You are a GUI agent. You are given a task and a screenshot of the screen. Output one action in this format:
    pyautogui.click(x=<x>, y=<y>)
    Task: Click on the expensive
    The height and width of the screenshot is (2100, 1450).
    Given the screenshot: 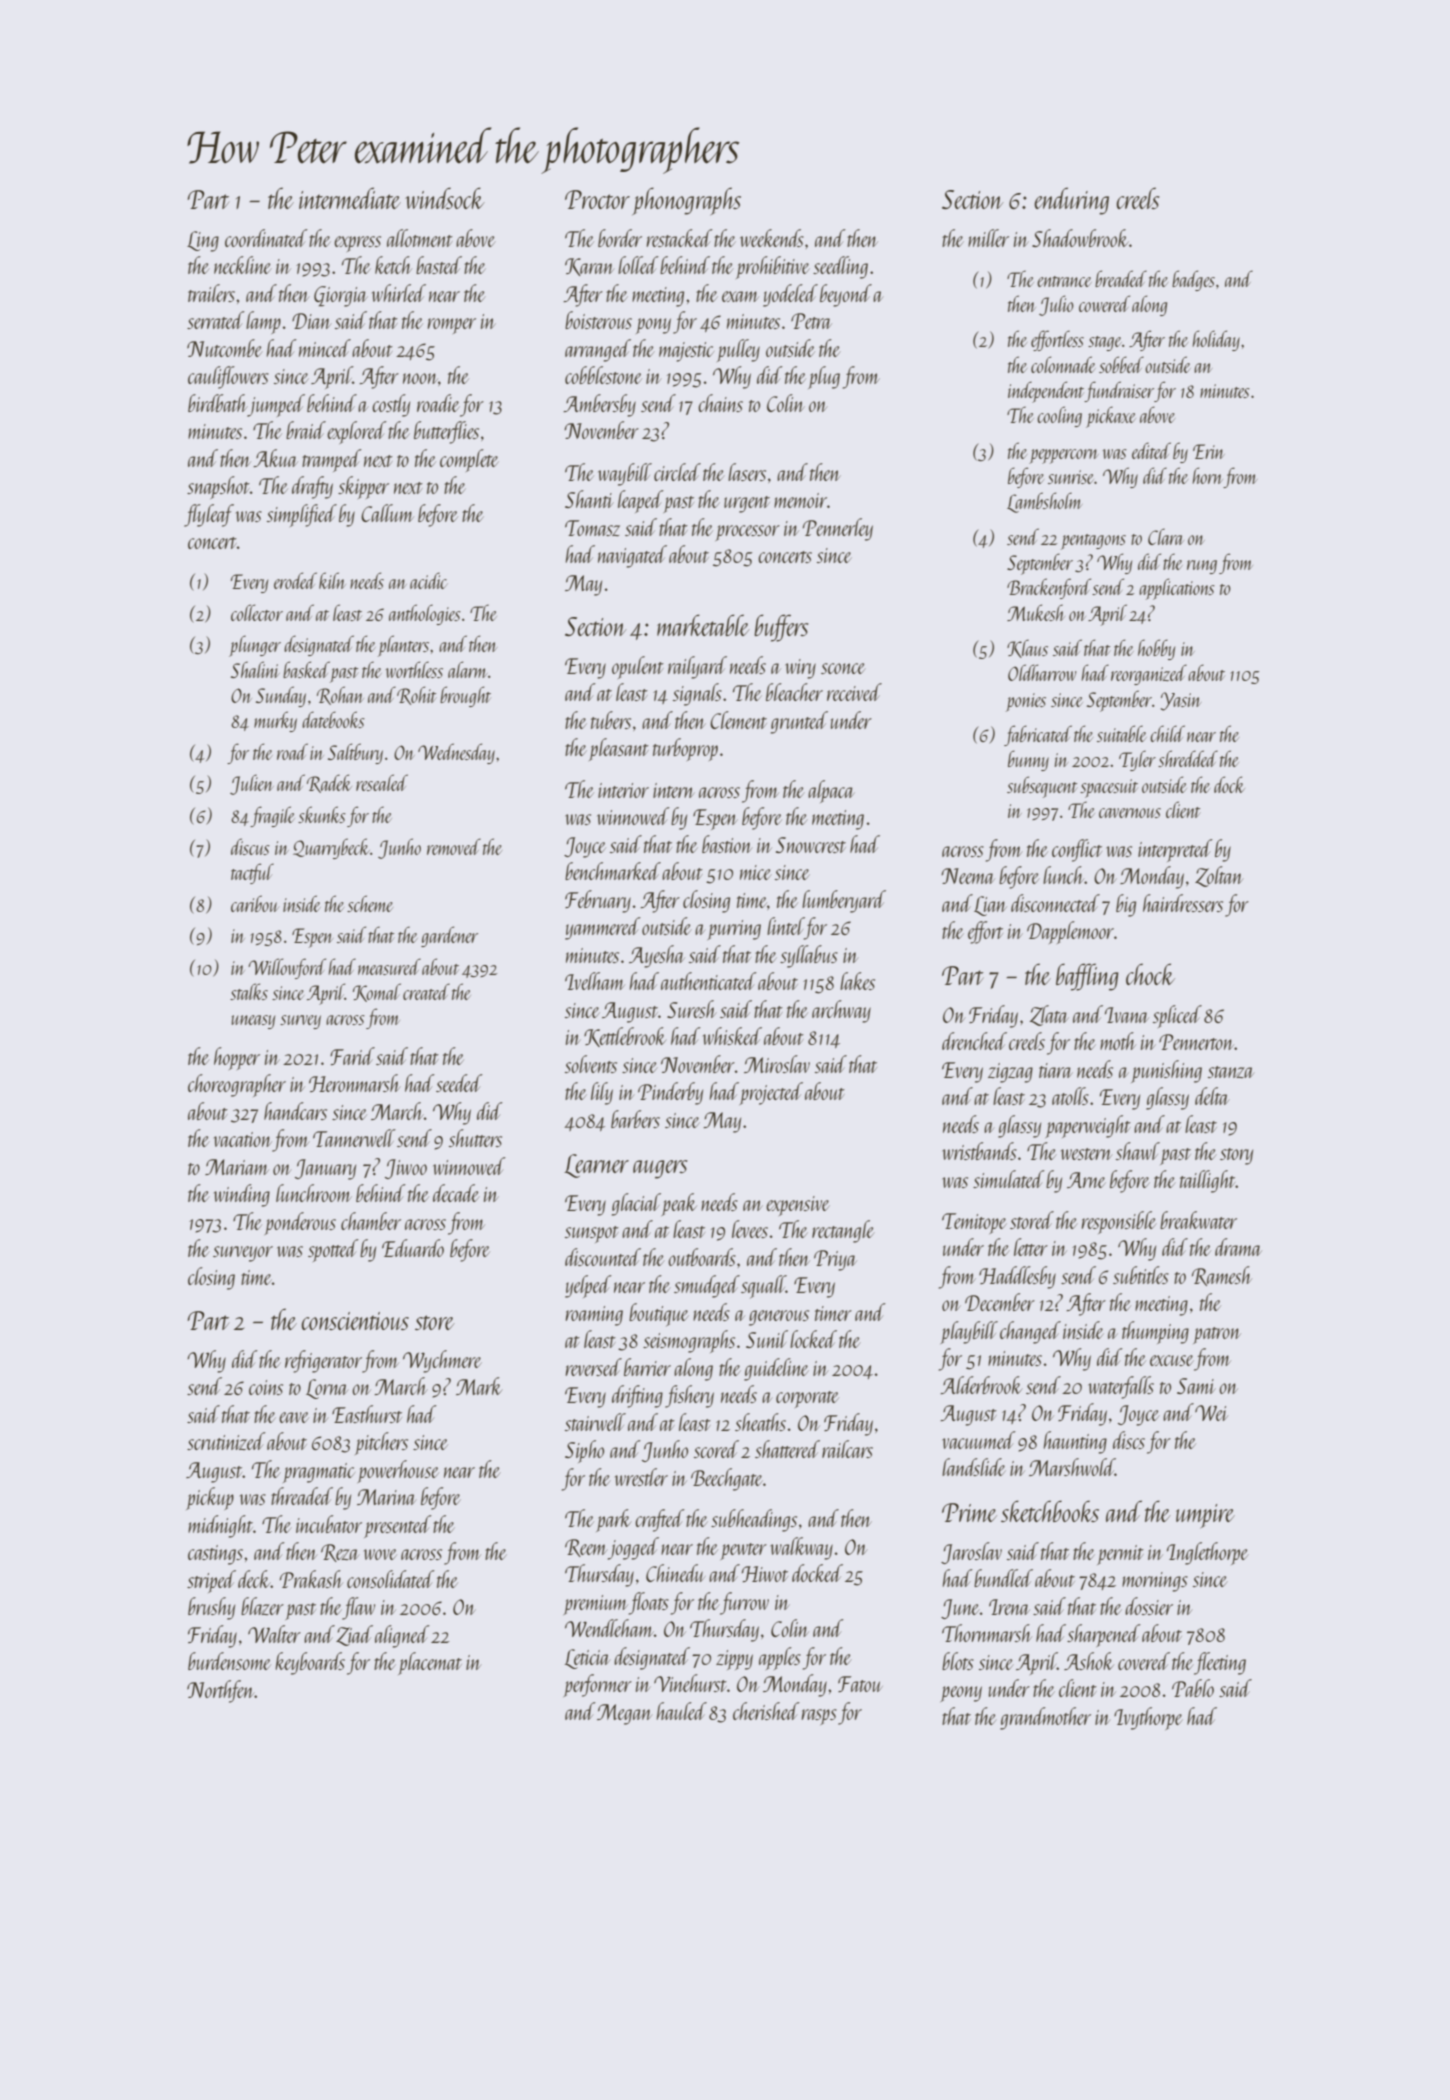 What is the action you would take?
    pyautogui.click(x=798, y=1206)
